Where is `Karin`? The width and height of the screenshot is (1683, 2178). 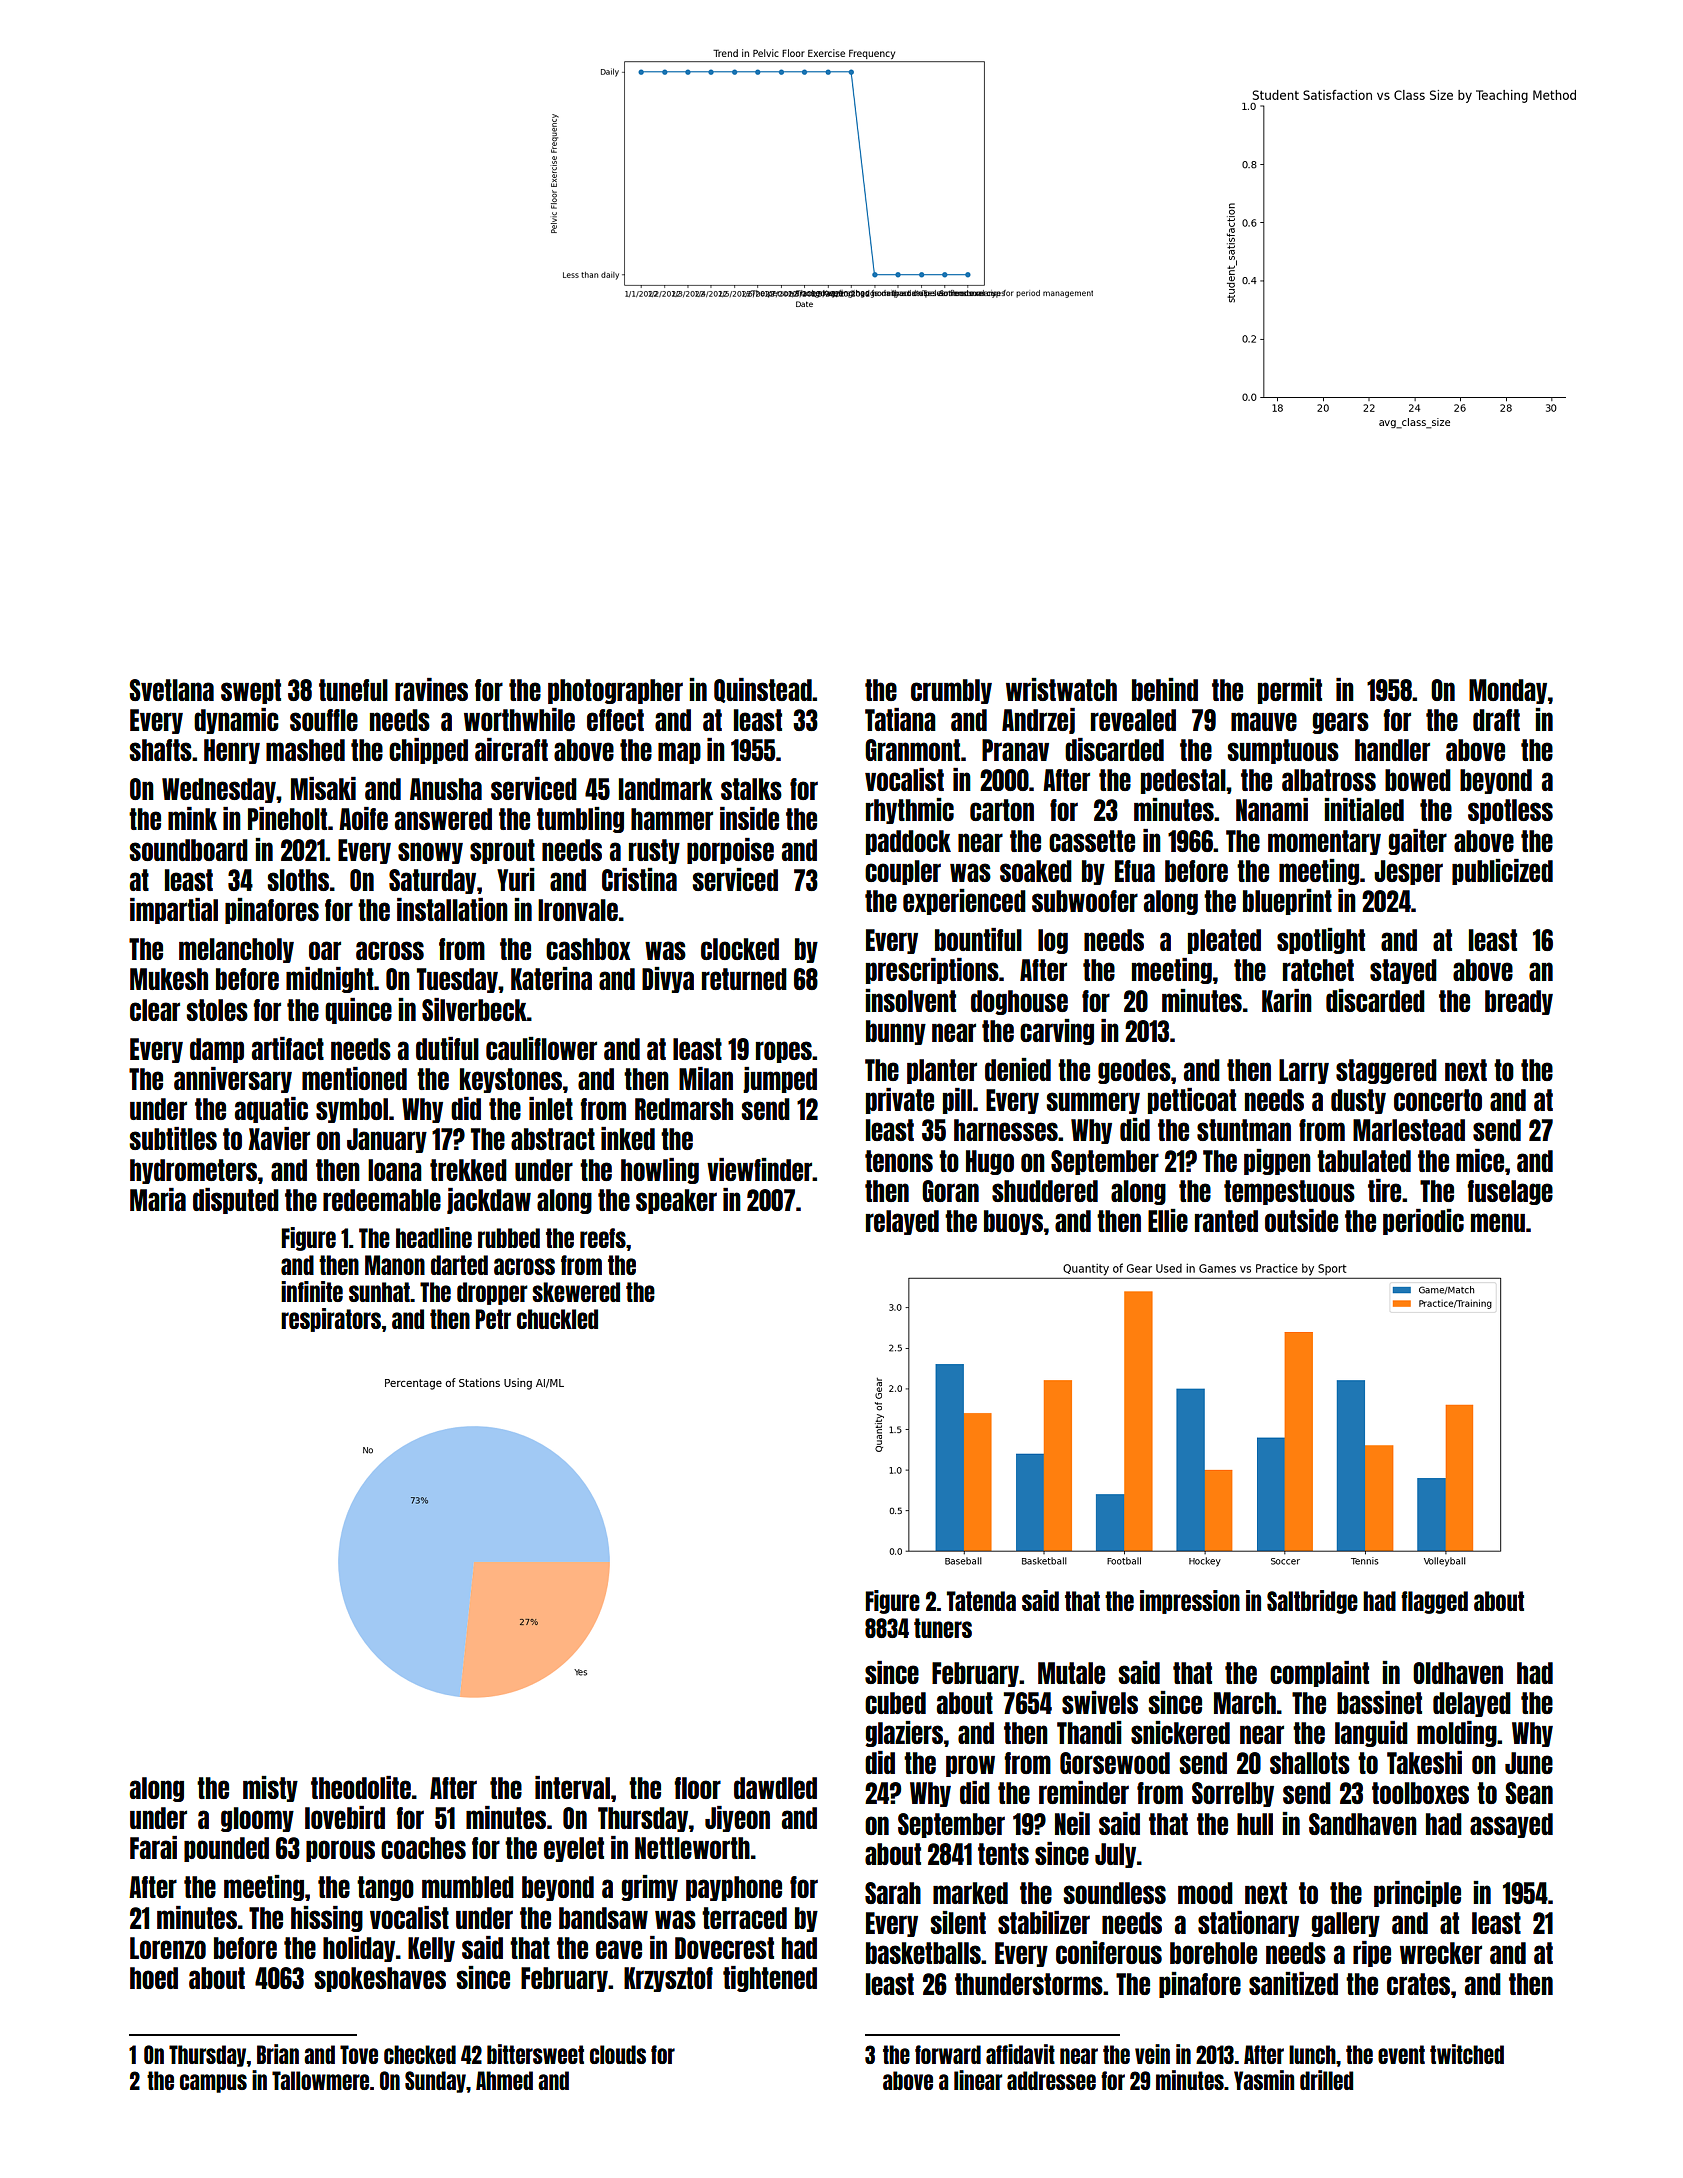 Karin is located at coordinates (1287, 1000).
